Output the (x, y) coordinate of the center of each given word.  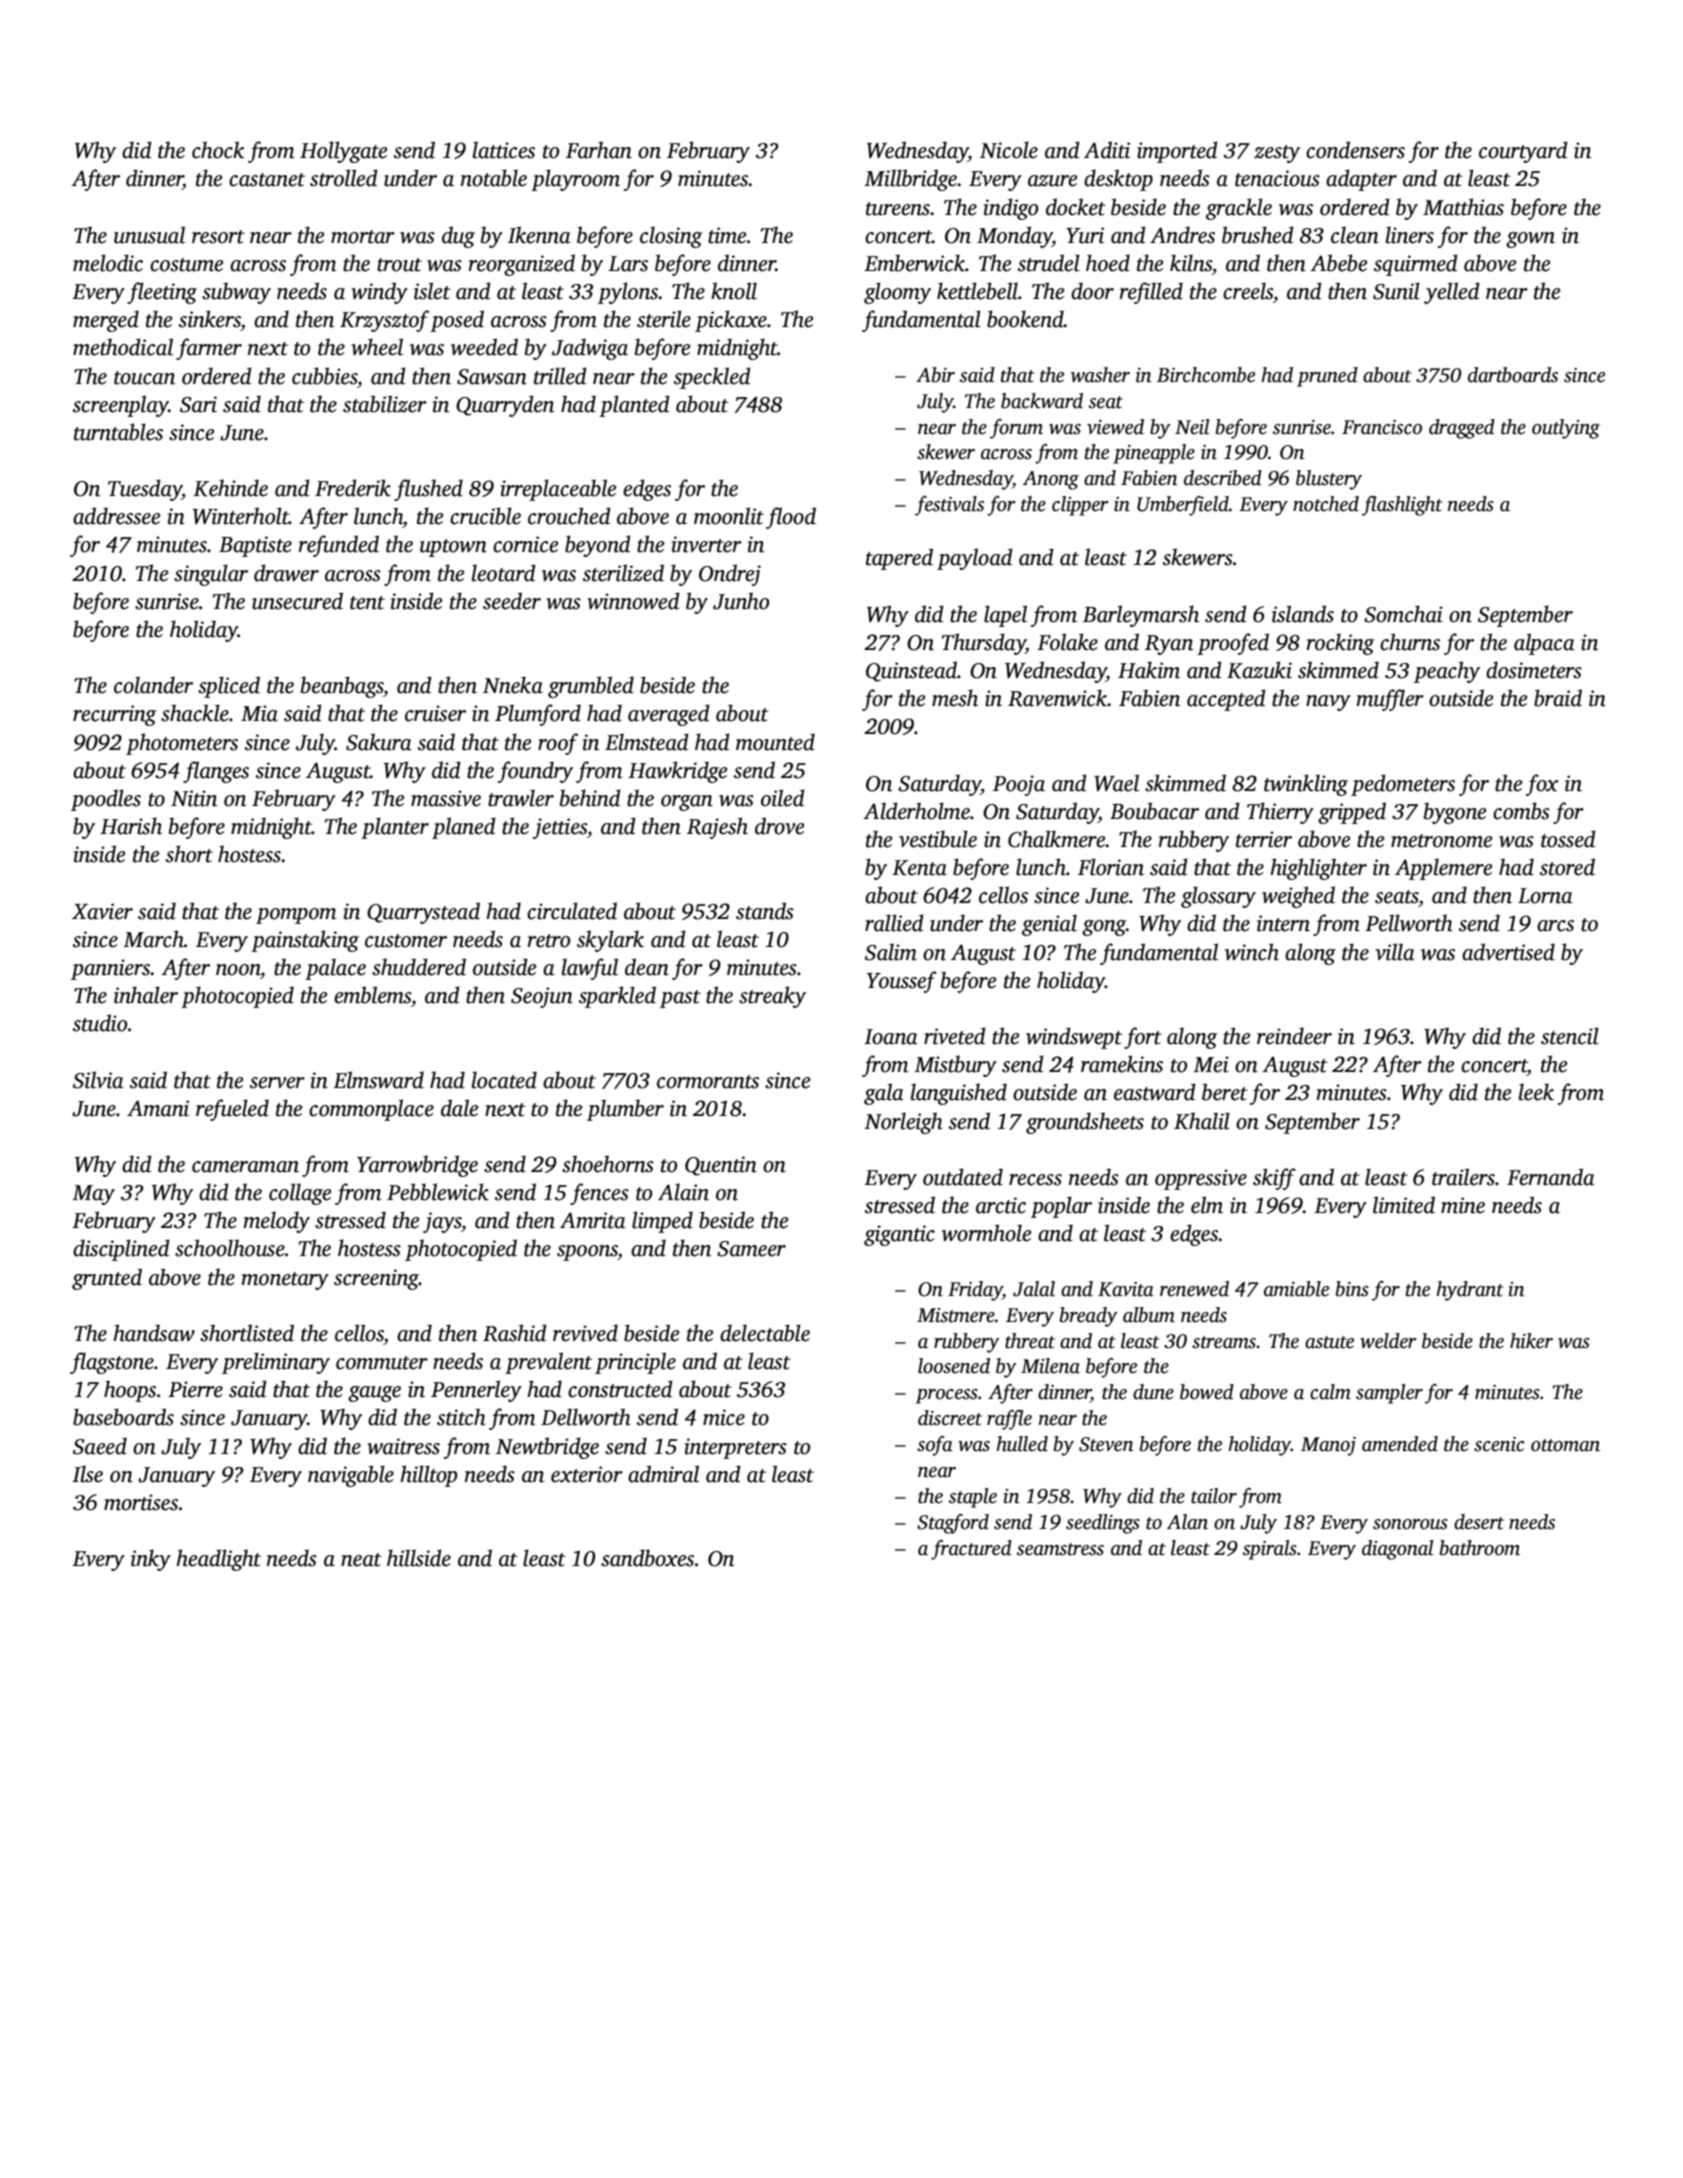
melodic (108, 263)
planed (464, 828)
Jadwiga (590, 349)
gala (884, 1094)
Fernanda (1551, 1177)
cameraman (245, 1167)
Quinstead (911, 671)
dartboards (1513, 375)
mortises (141, 1502)
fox (1542, 785)
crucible (485, 516)
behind (590, 798)
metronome (1441, 841)
